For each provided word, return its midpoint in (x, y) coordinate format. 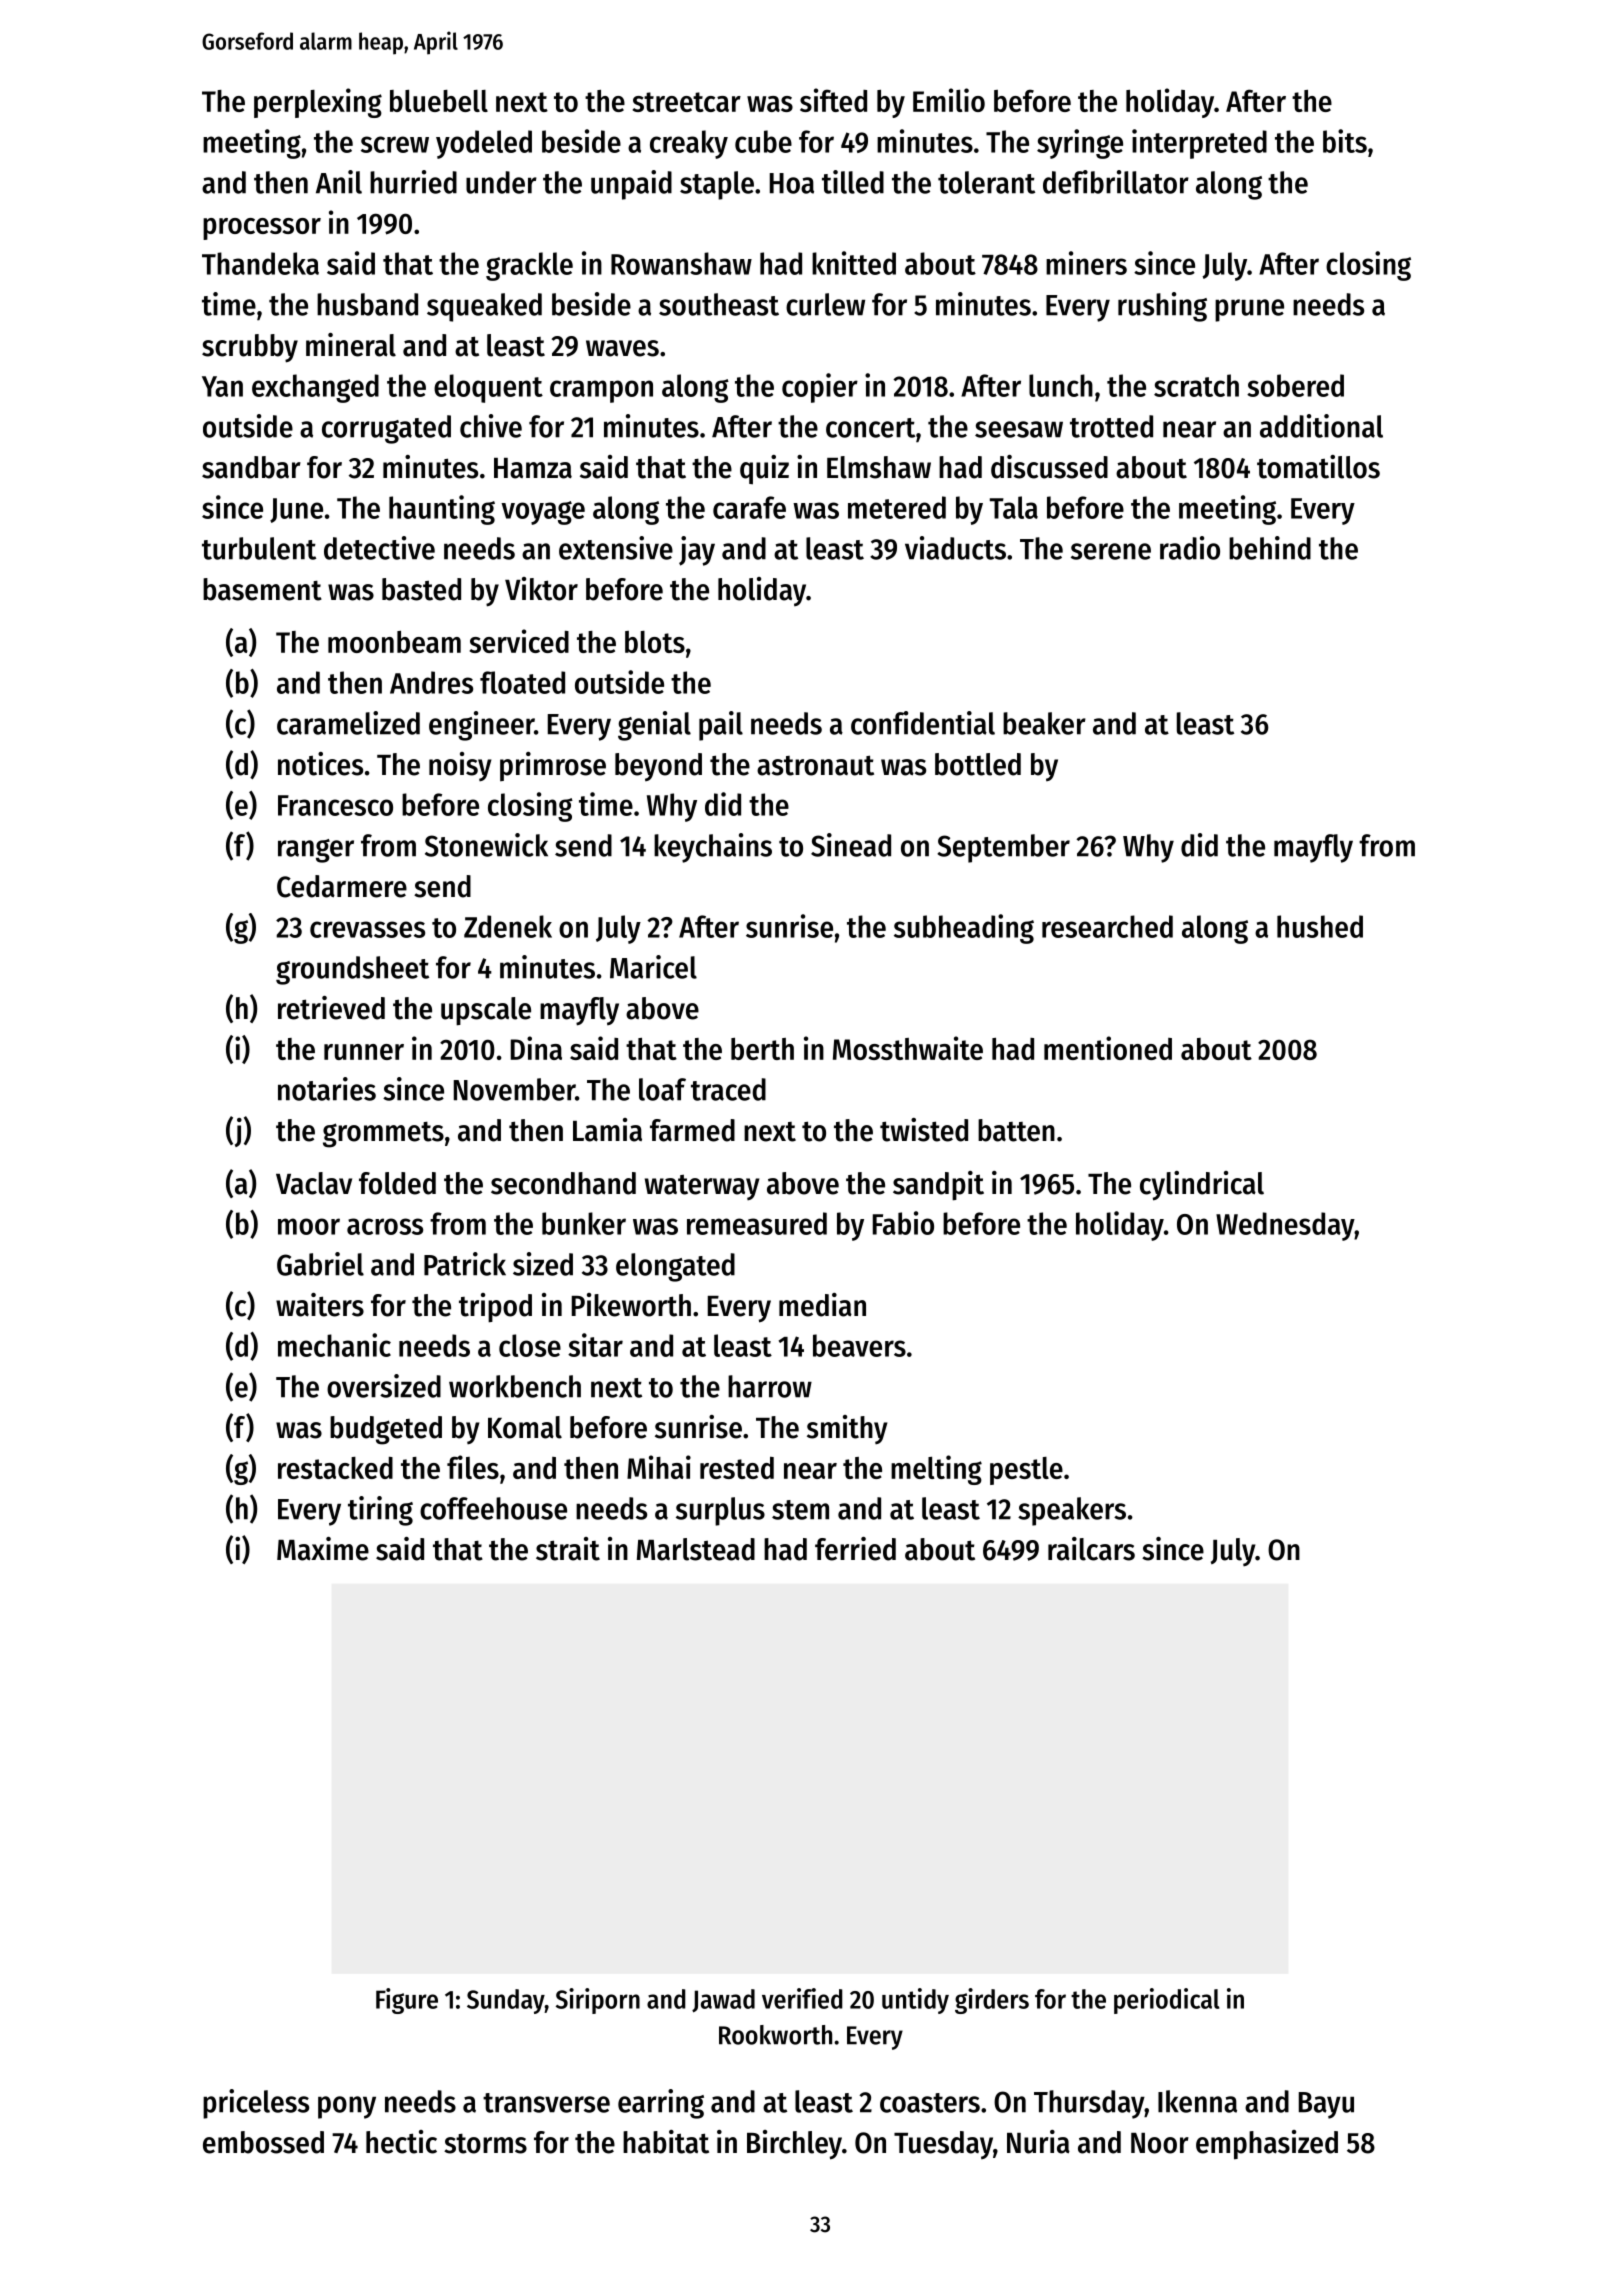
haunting (442, 510)
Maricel (653, 967)
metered (897, 507)
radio (1190, 548)
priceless (256, 2104)
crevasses (367, 929)
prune (1249, 310)
